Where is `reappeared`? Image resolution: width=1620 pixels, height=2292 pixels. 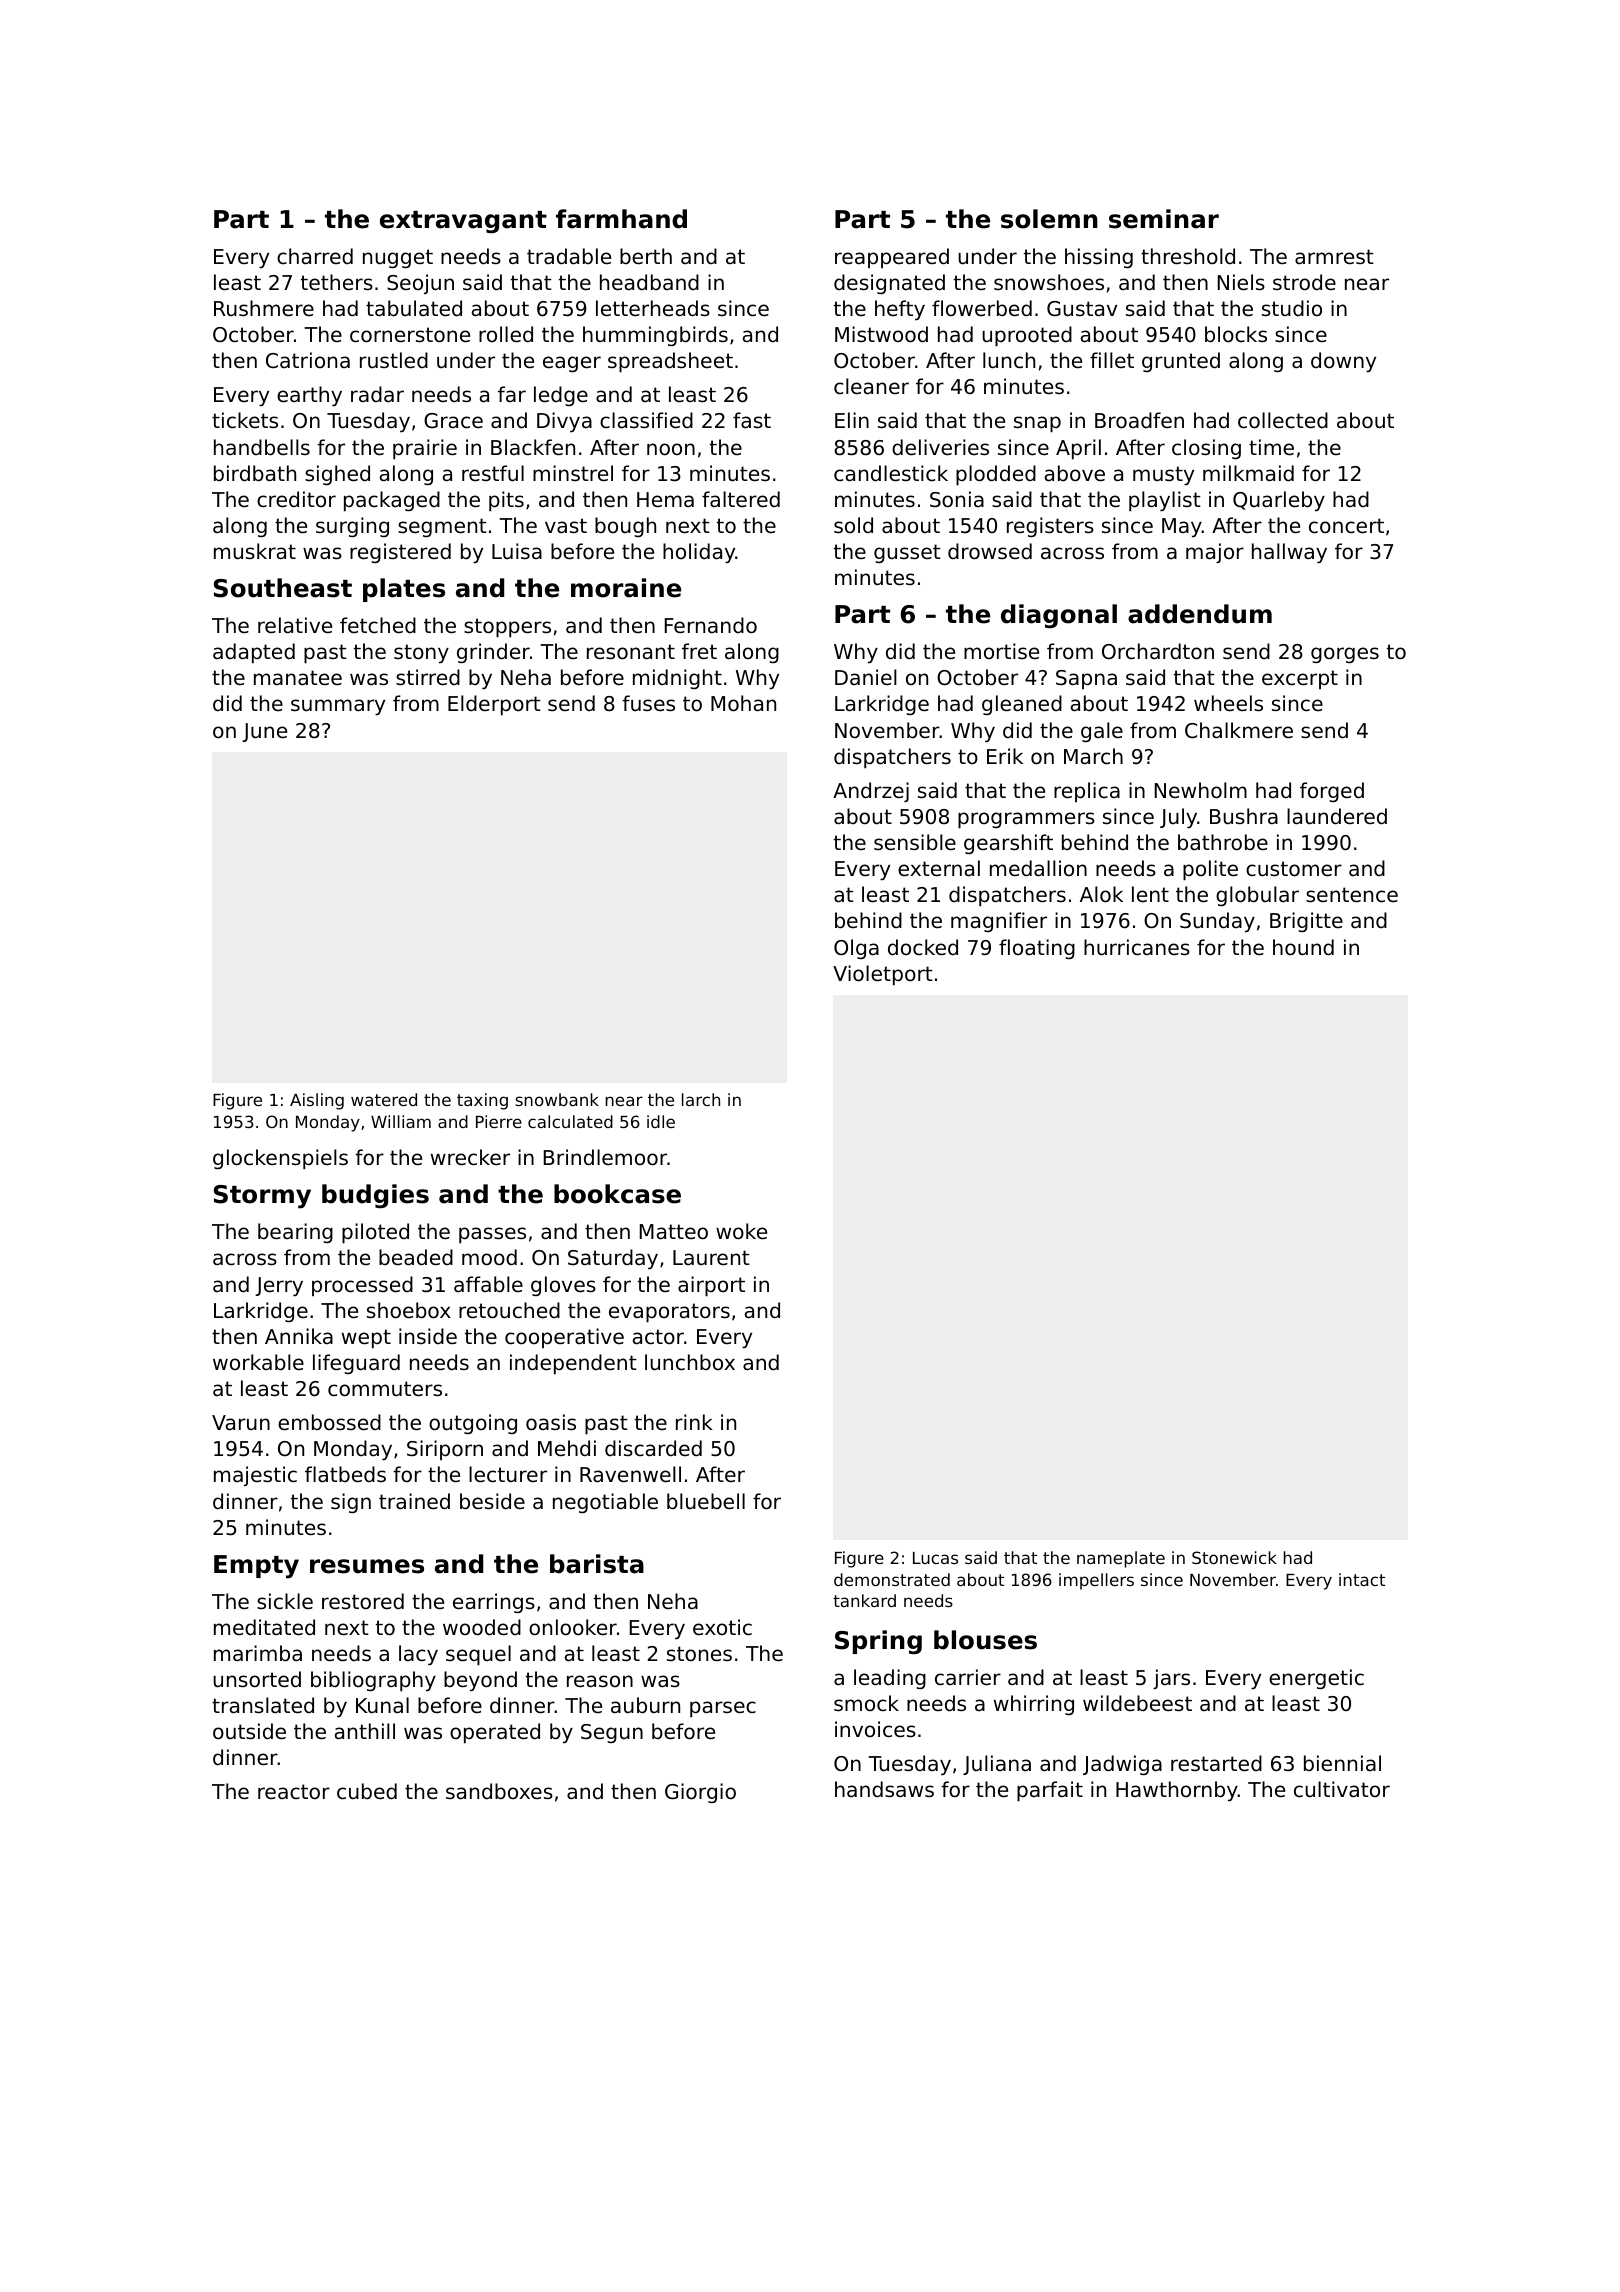 reappeared is located at coordinates (892, 258).
